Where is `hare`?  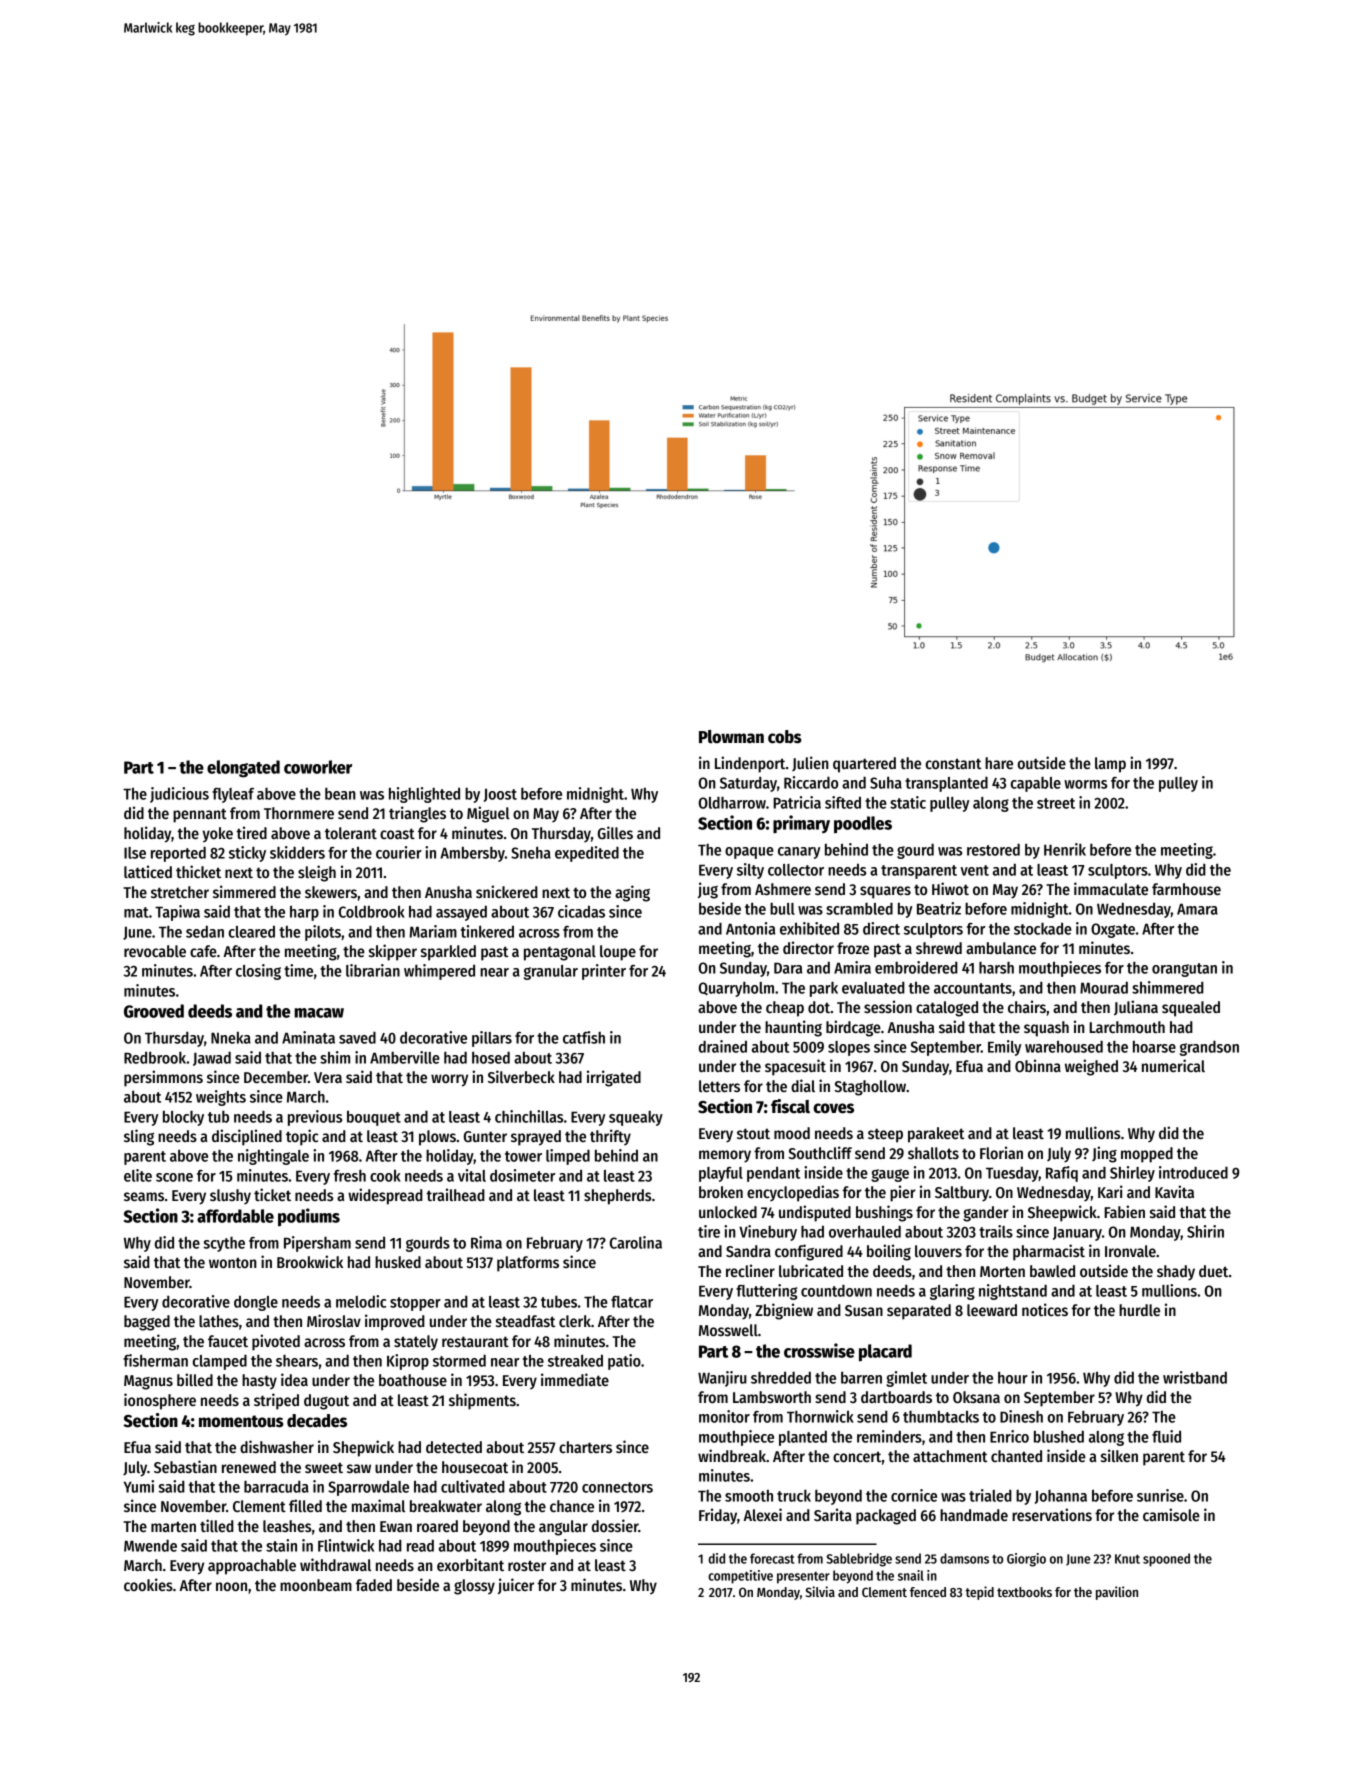
hare is located at coordinates (999, 763).
